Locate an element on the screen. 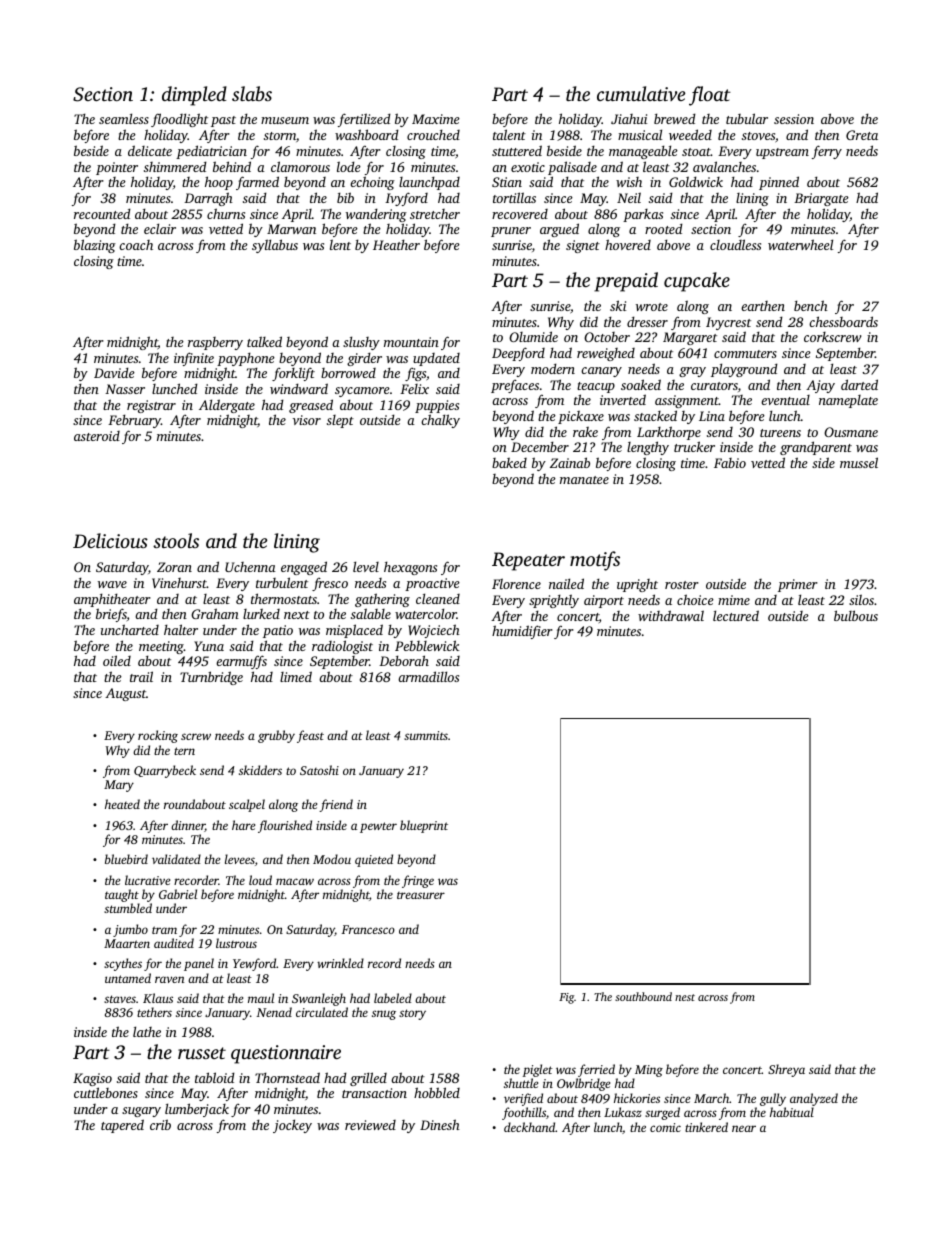 The width and height of the screenshot is (952, 1233). raven is located at coordinates (169, 979).
